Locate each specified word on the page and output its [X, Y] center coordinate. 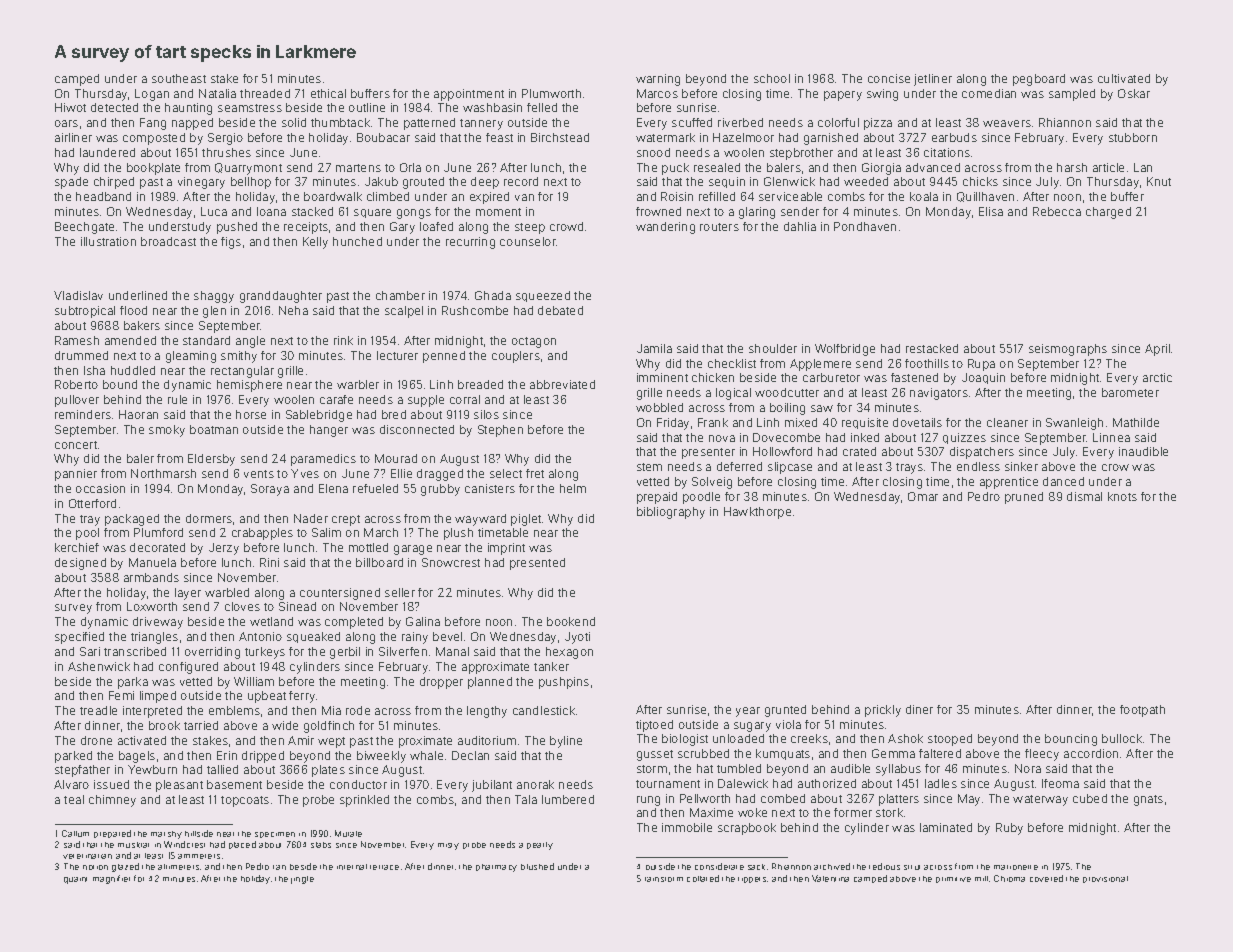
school [772, 78]
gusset [655, 755]
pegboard [1039, 80]
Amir [301, 740]
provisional [1105, 879]
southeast [179, 78]
